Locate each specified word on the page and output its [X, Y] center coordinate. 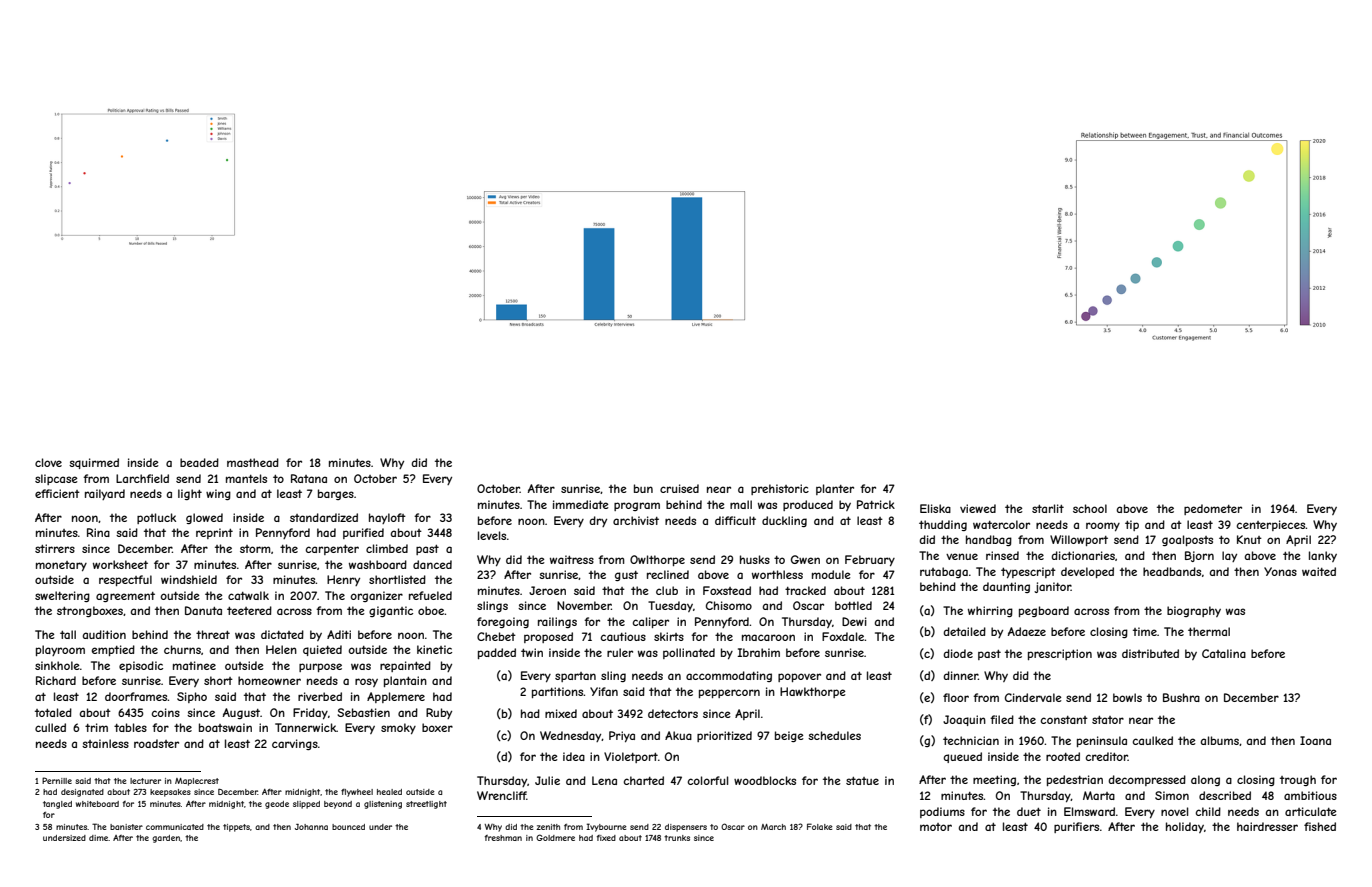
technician [971, 740]
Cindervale [1033, 697]
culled [50, 727]
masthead [253, 462]
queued [962, 757]
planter [835, 489]
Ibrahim [758, 652]
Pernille [57, 780]
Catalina [1224, 653]
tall [68, 634]
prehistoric [780, 489]
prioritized [724, 736]
